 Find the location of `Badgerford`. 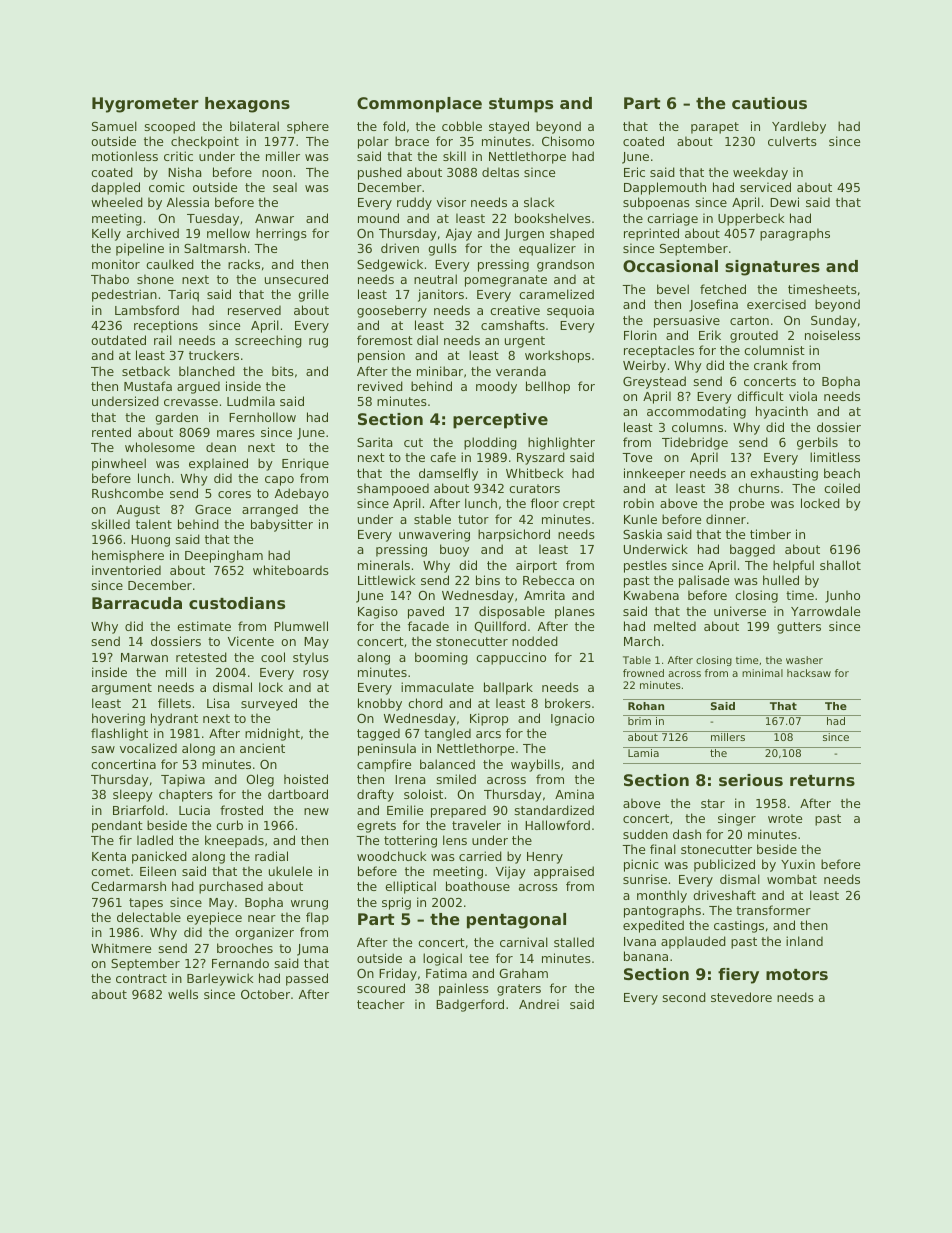

Badgerford is located at coordinates (470, 1005).
